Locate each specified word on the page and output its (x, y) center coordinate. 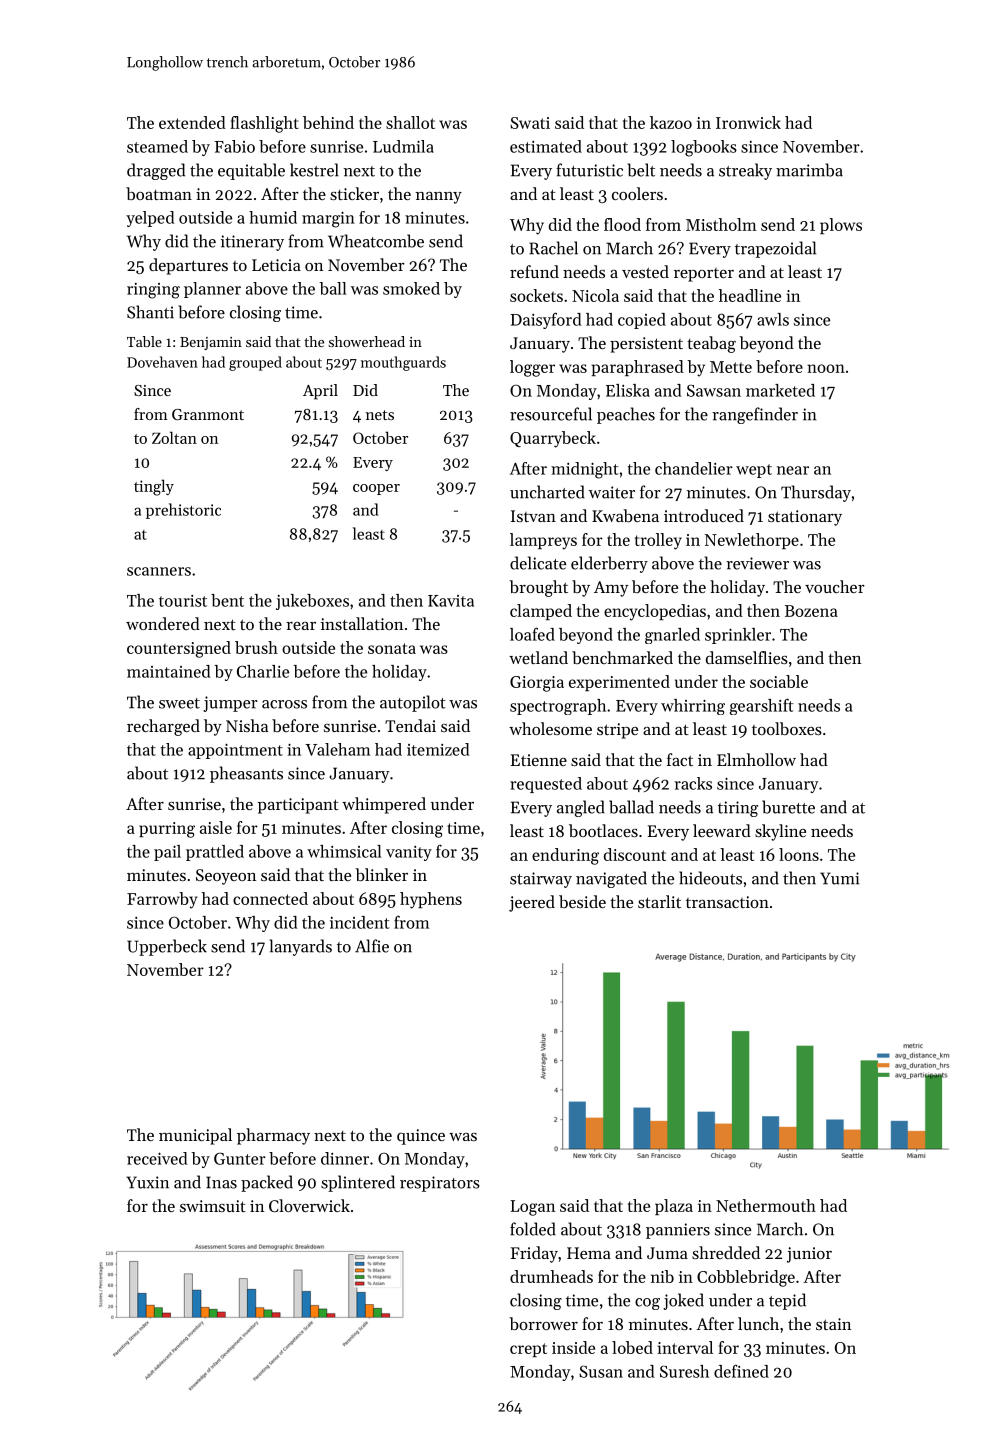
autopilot (413, 703)
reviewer (757, 563)
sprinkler (738, 636)
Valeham (337, 749)
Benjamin (211, 343)
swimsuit (213, 1206)
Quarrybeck (553, 439)
